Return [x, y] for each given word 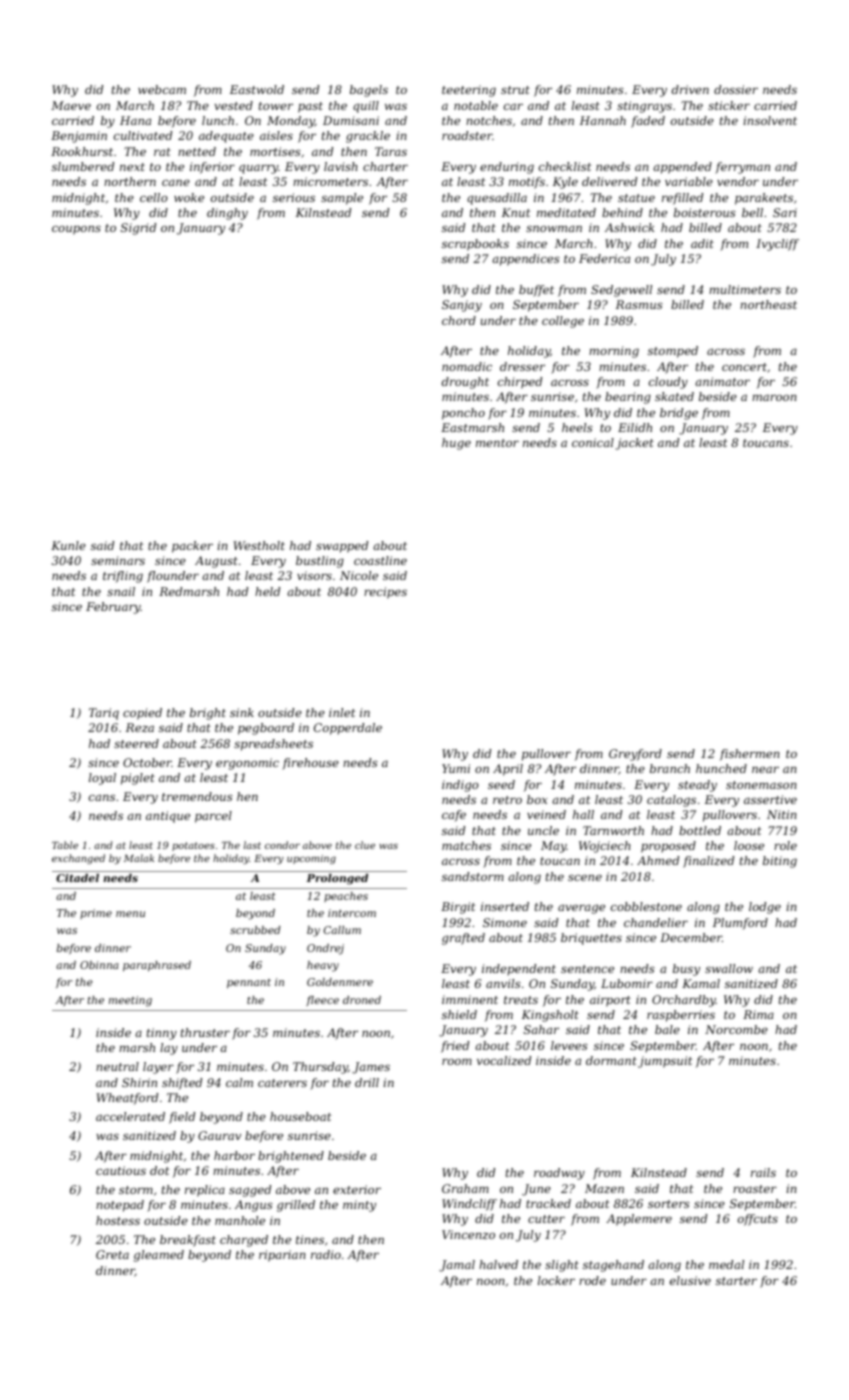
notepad [120, 1206]
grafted [463, 939]
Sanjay [462, 306]
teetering [469, 91]
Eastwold [257, 89]
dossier [736, 89]
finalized [708, 862]
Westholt [259, 545]
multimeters [745, 289]
